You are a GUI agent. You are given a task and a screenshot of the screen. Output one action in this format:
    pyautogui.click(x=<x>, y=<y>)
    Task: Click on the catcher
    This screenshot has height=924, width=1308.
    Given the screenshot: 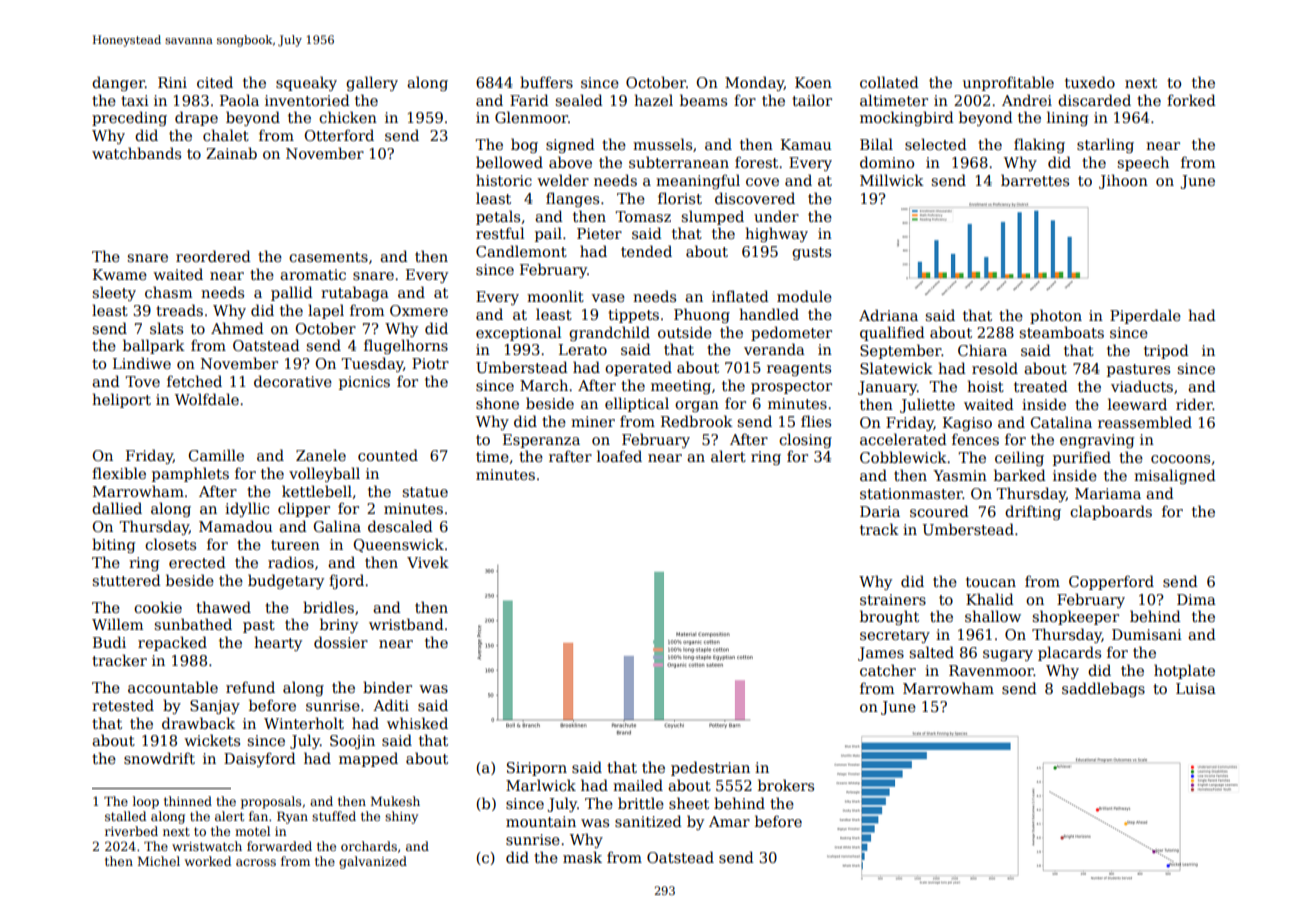 What is the action you would take?
    pyautogui.click(x=888, y=670)
